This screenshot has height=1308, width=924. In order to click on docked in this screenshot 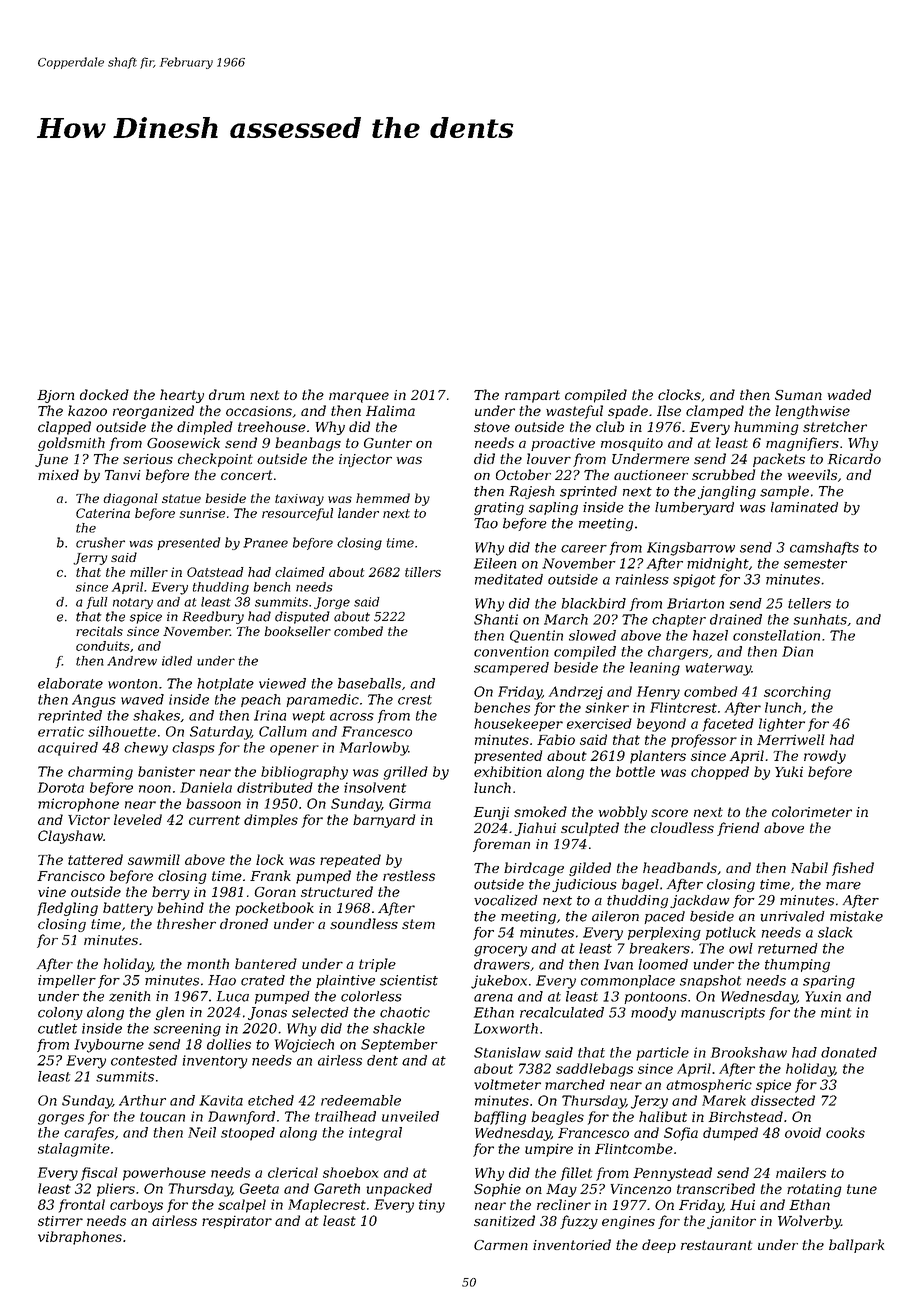, I will do `click(104, 394)`.
